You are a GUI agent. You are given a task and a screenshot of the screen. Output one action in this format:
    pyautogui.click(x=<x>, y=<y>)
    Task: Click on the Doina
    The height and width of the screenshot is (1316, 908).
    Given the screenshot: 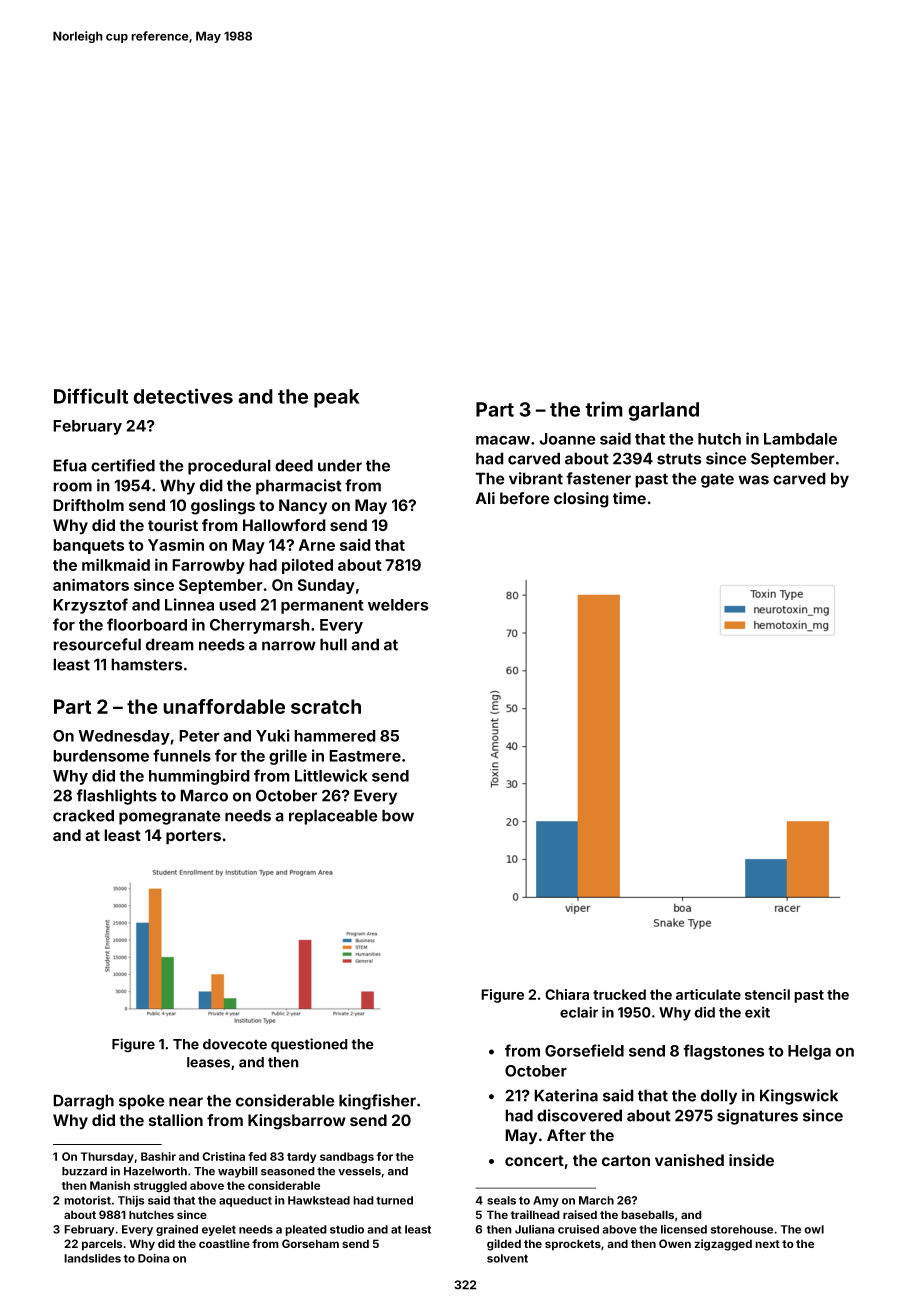 What is the action you would take?
    pyautogui.click(x=154, y=1258)
